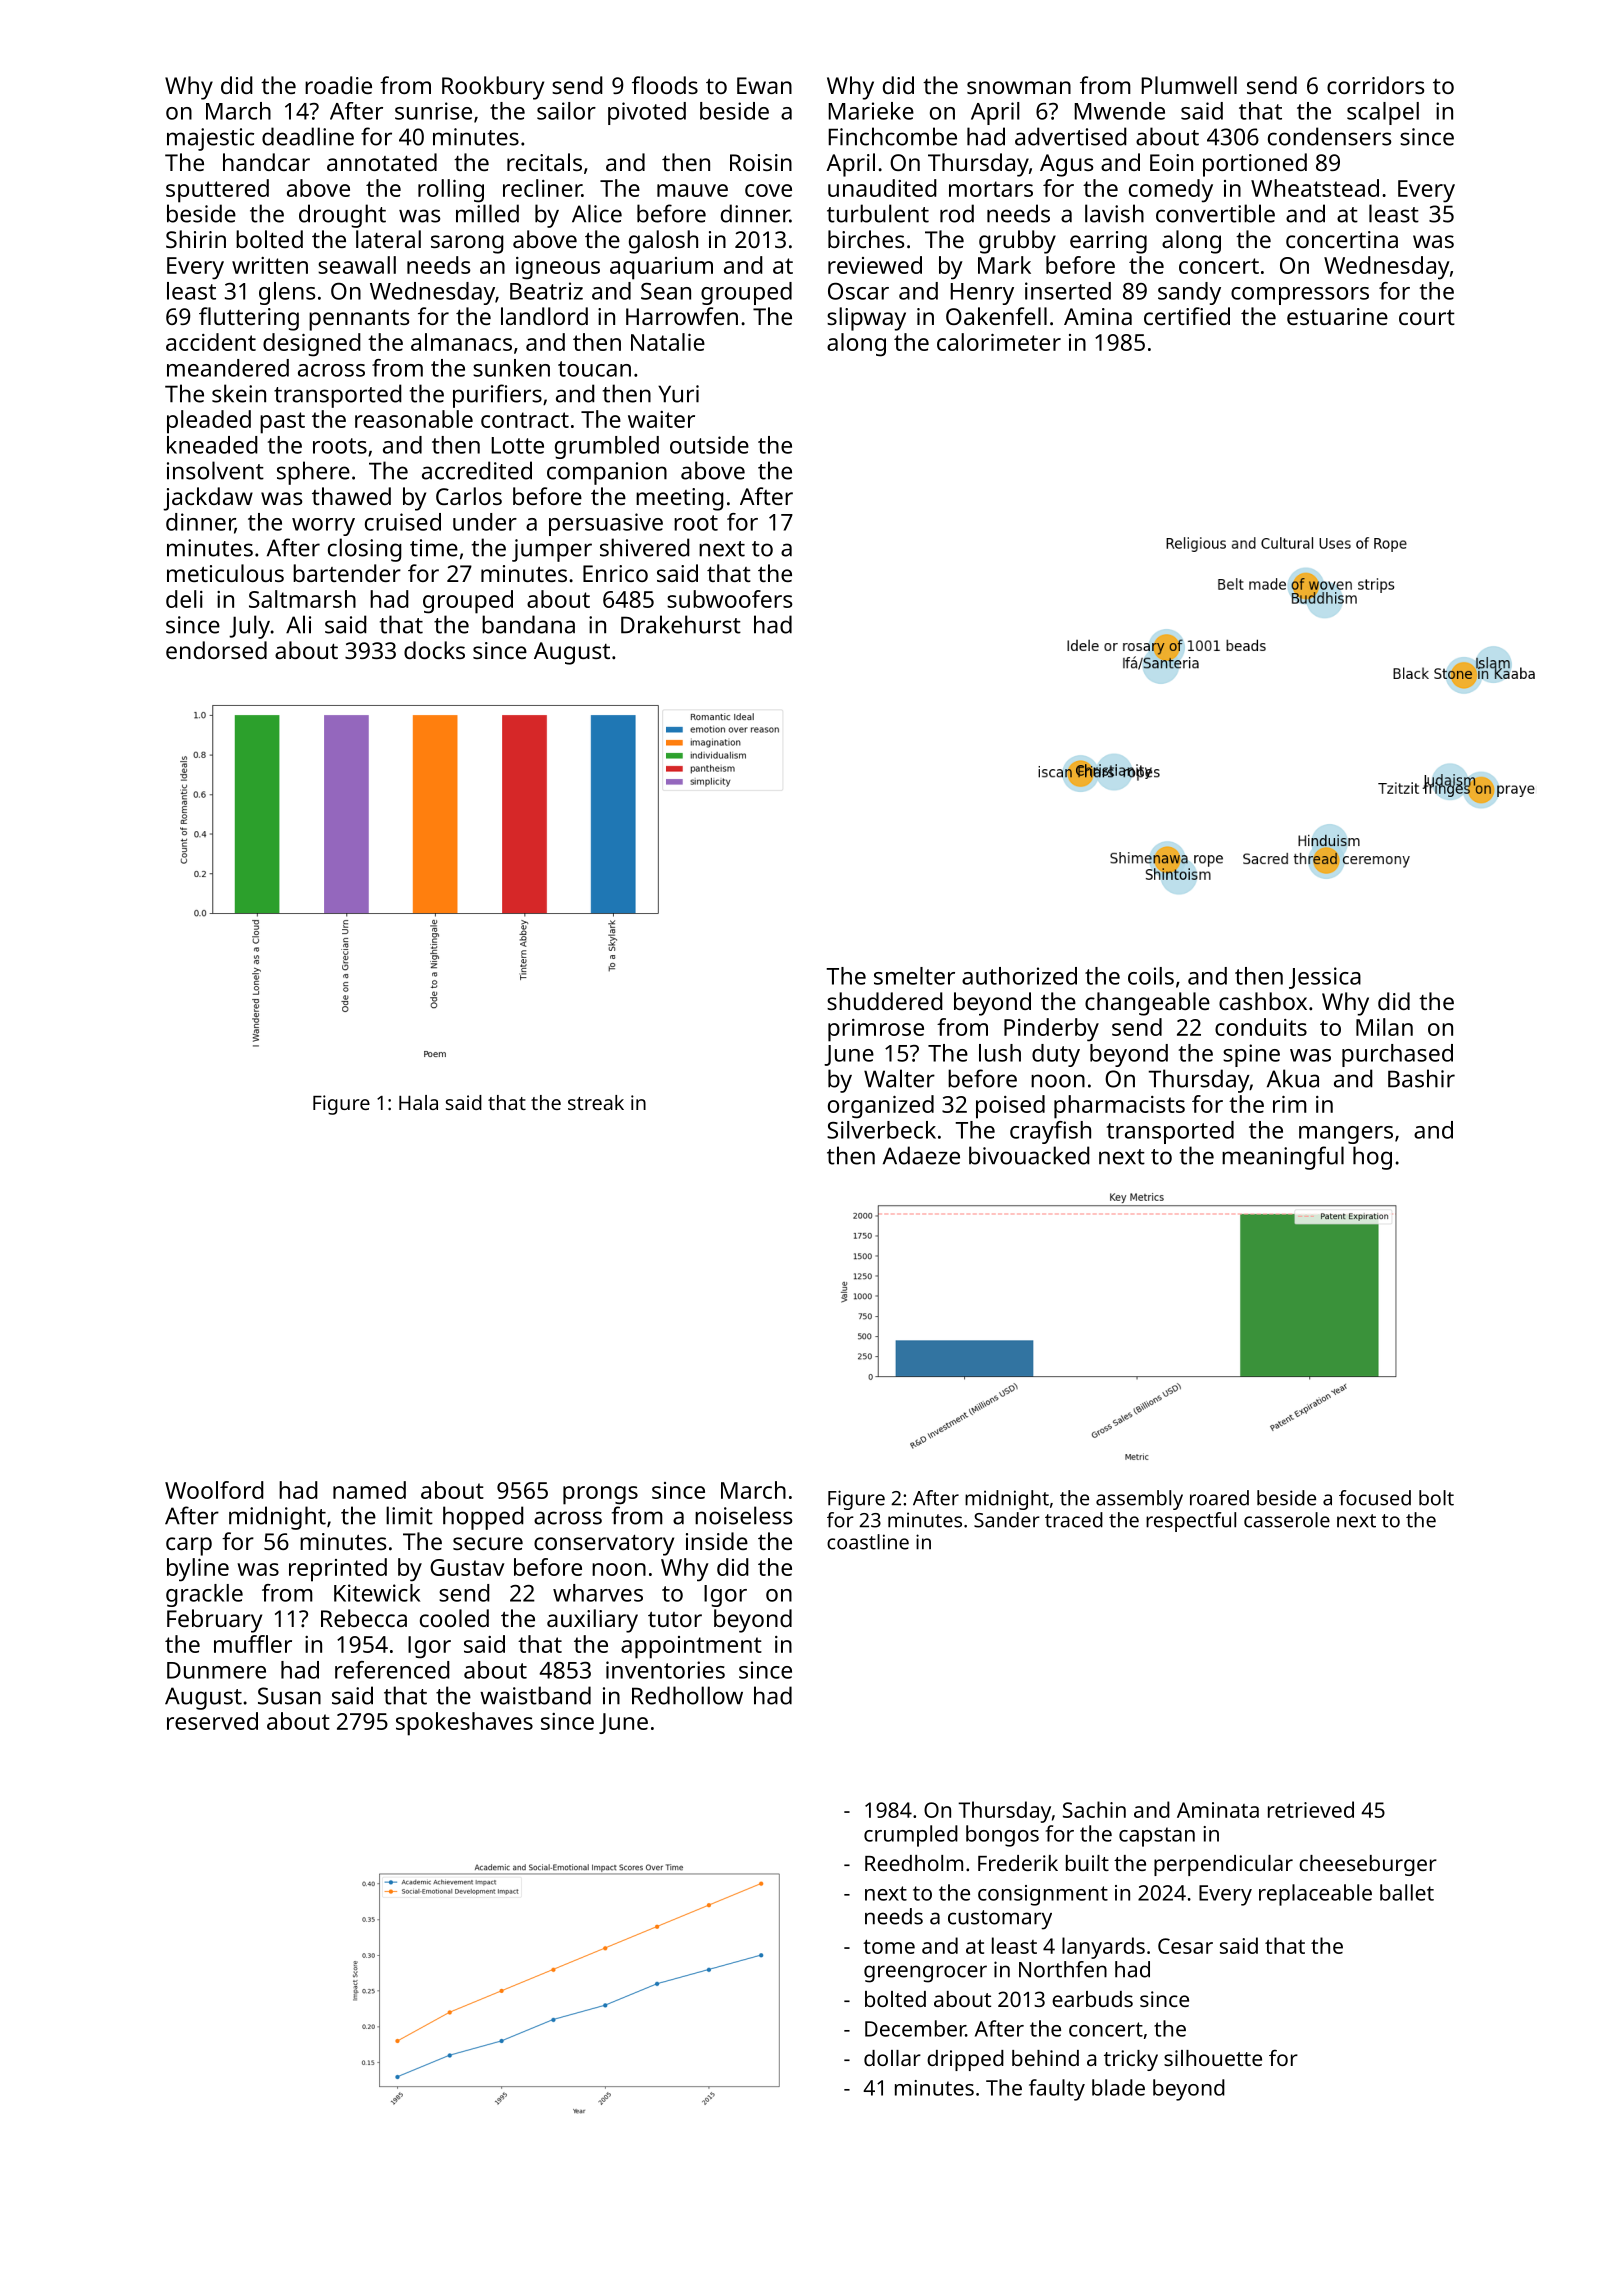  Describe the element at coordinates (743, 1515) in the screenshot. I see `noiseless` at that location.
